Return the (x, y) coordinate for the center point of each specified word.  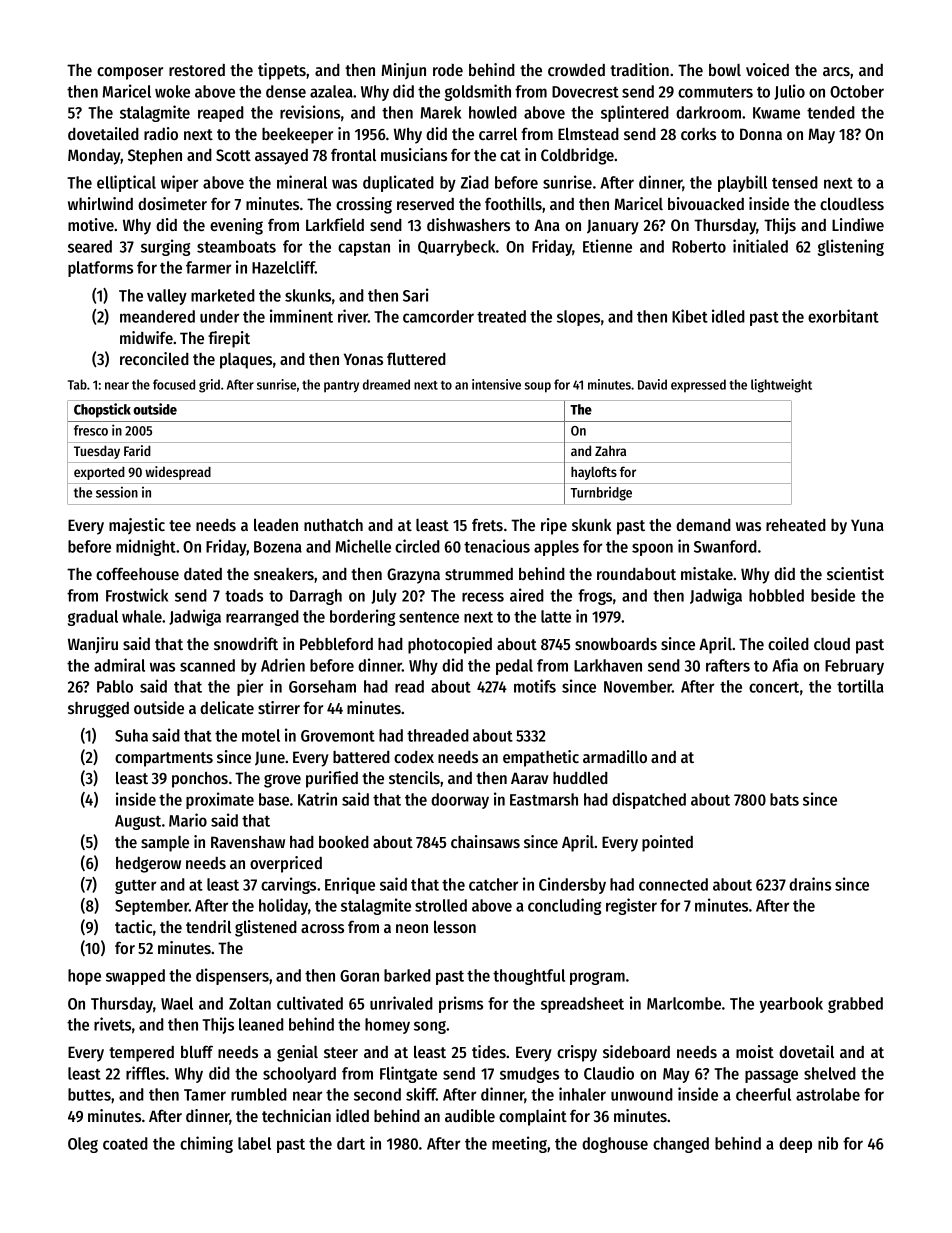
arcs (836, 71)
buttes (89, 1094)
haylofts (594, 473)
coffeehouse (137, 573)
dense (286, 91)
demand (703, 525)
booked (344, 841)
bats (784, 799)
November (638, 686)
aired (527, 595)
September (152, 907)
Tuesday (97, 452)
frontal (353, 154)
